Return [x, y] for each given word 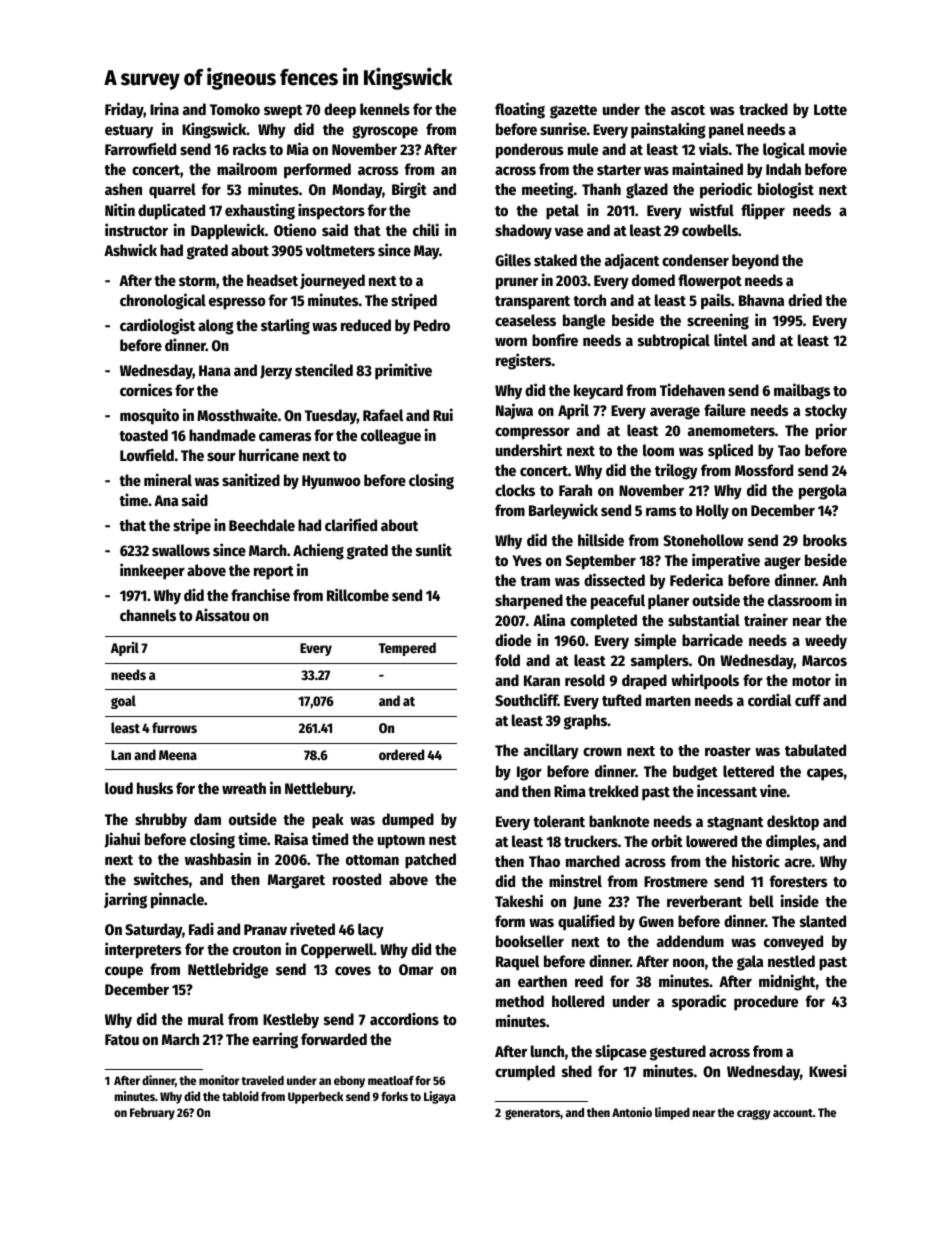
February [152, 1114]
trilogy [676, 471]
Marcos [824, 660]
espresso [237, 303]
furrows [174, 727]
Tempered [407, 649]
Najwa [514, 411]
